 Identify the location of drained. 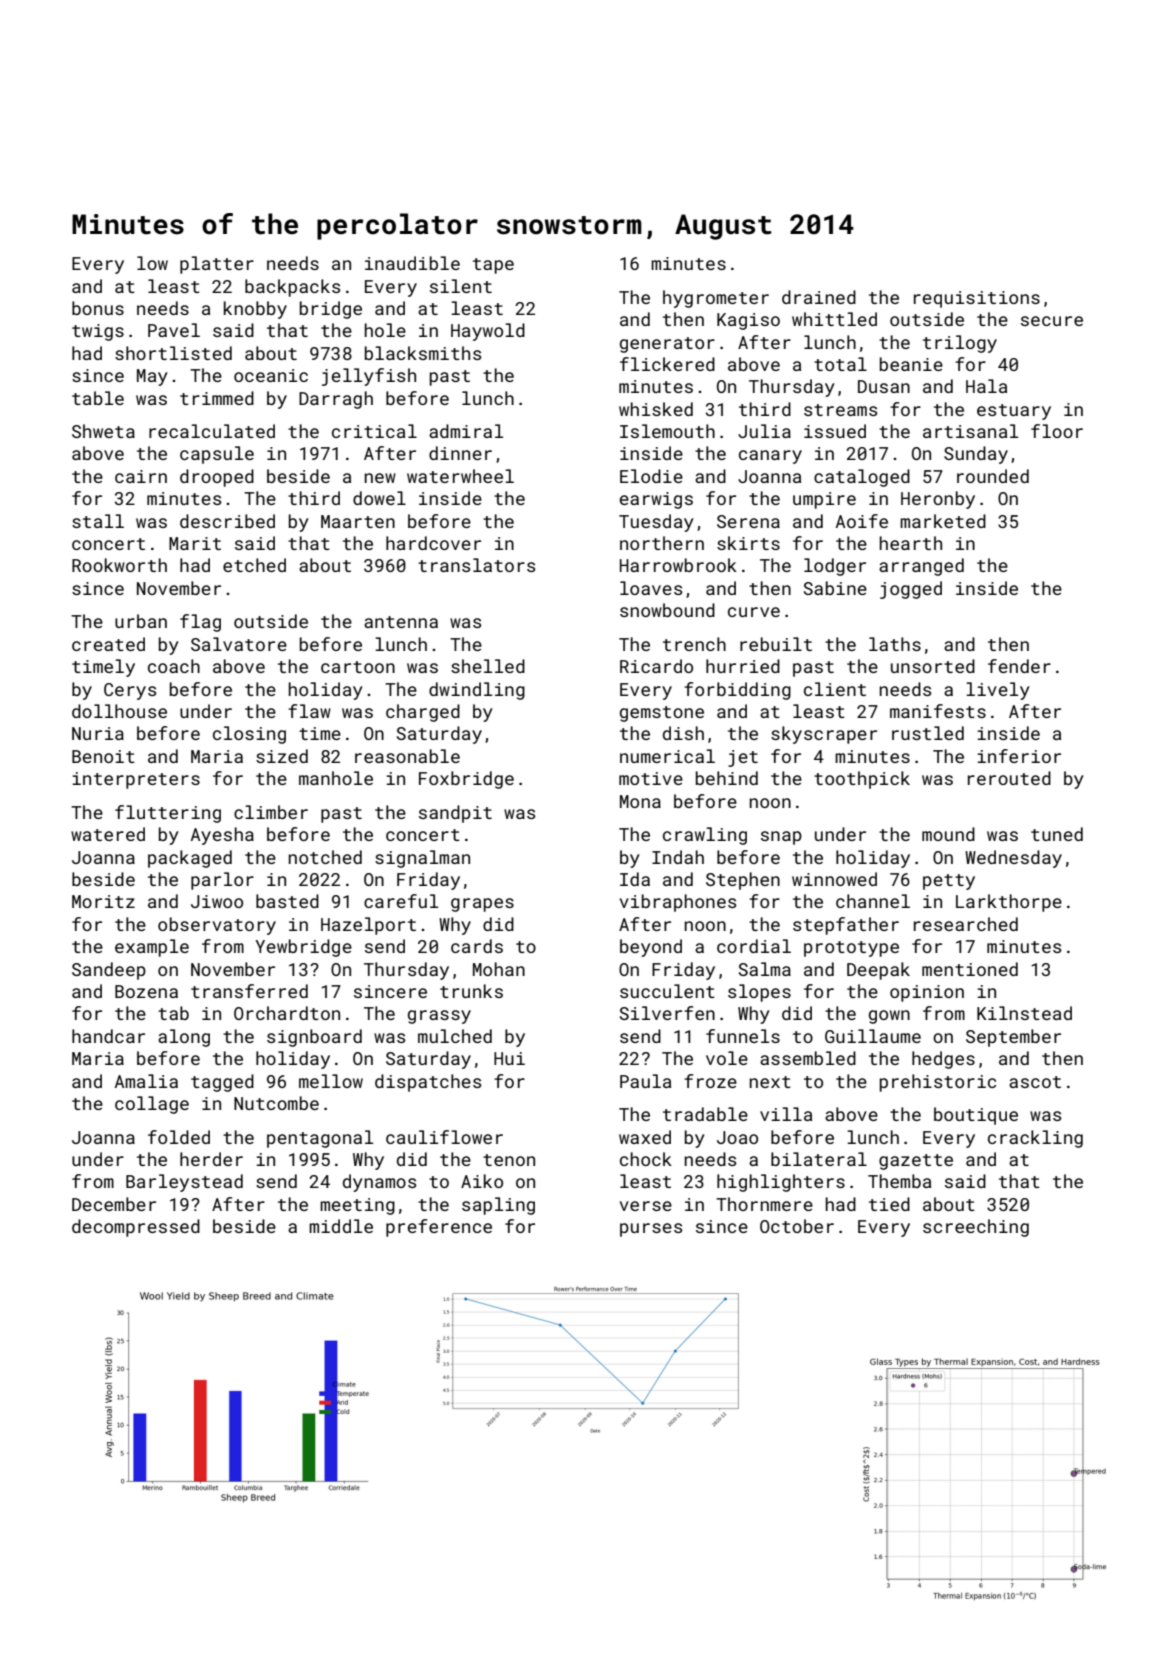
(819, 297).
